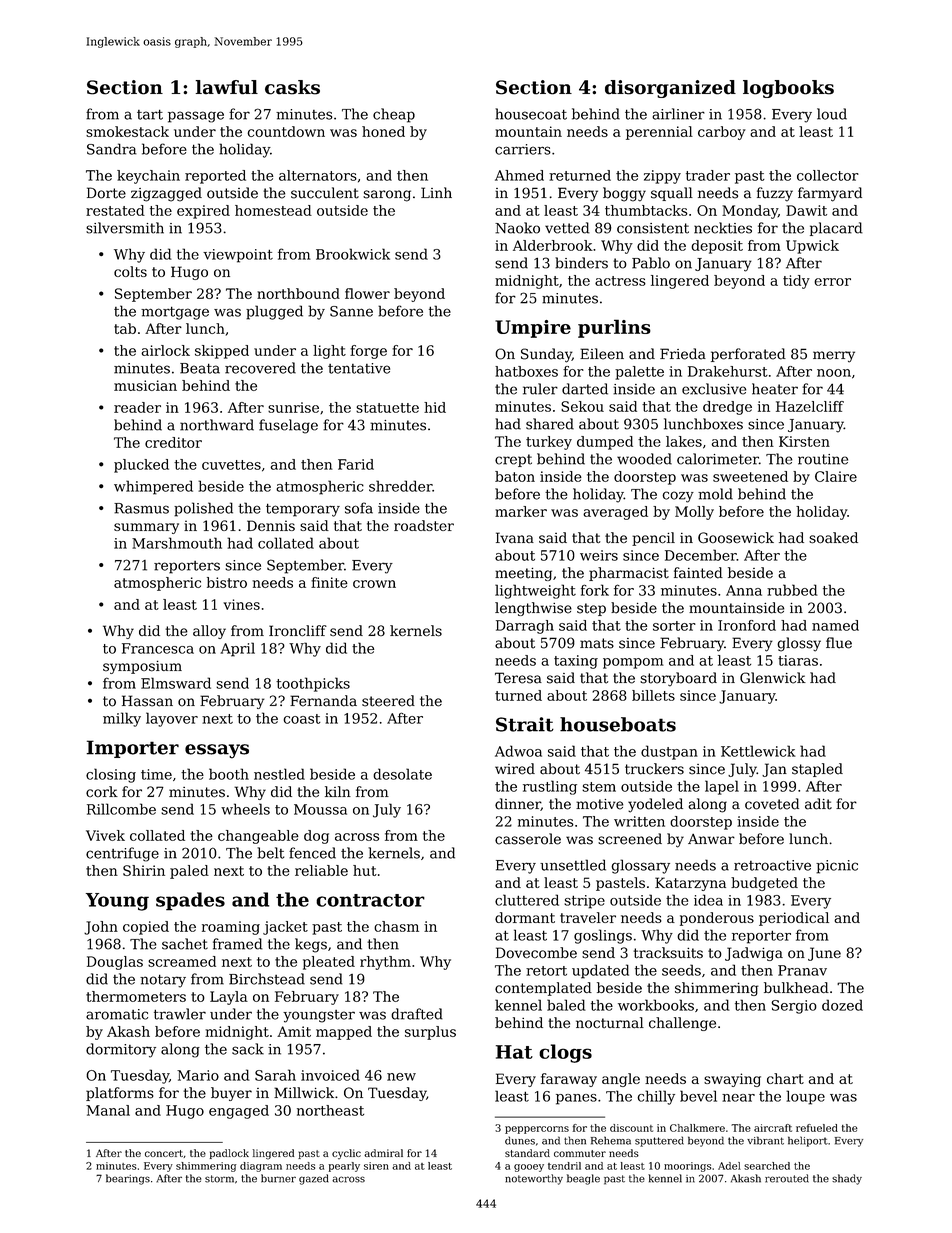  I want to click on engaged, so click(239, 1112).
